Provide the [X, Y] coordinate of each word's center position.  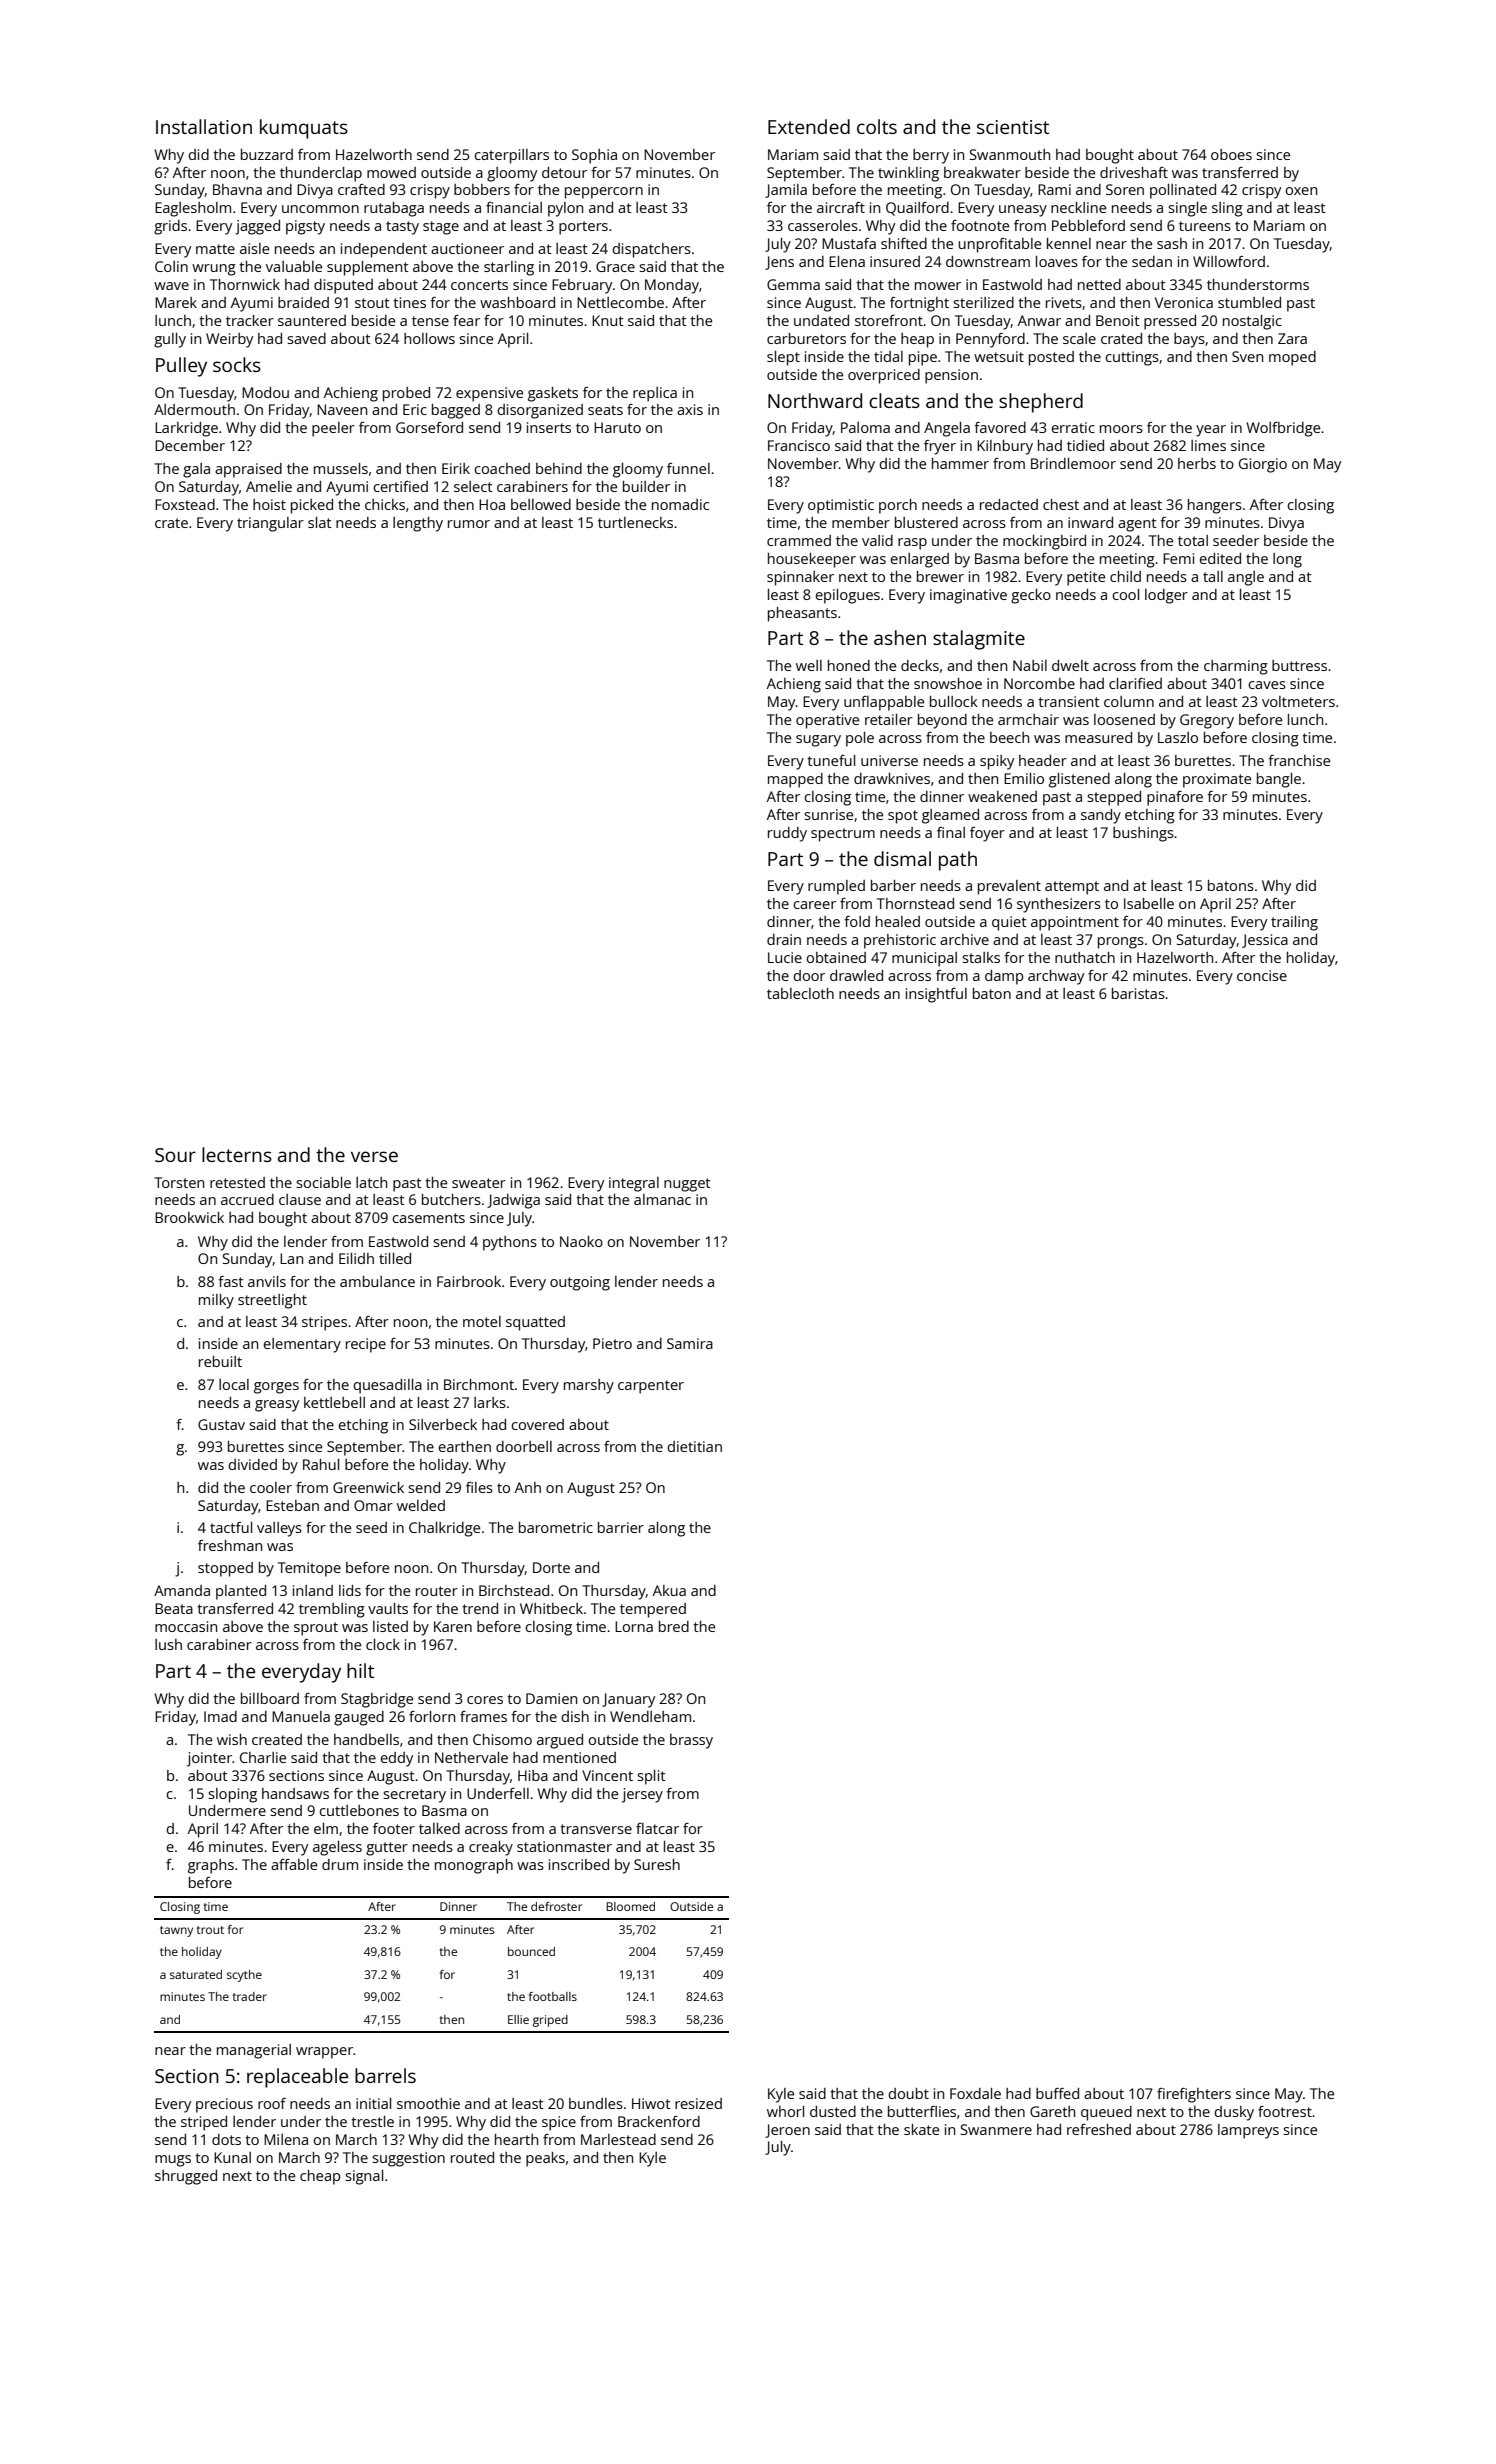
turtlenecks [635, 522]
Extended [809, 126]
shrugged [186, 2177]
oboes [1231, 154]
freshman [230, 1545]
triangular [270, 524]
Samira [690, 1343]
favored [1000, 427]
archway [1056, 977]
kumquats [304, 129]
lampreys [1248, 2131]
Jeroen [787, 2131]
